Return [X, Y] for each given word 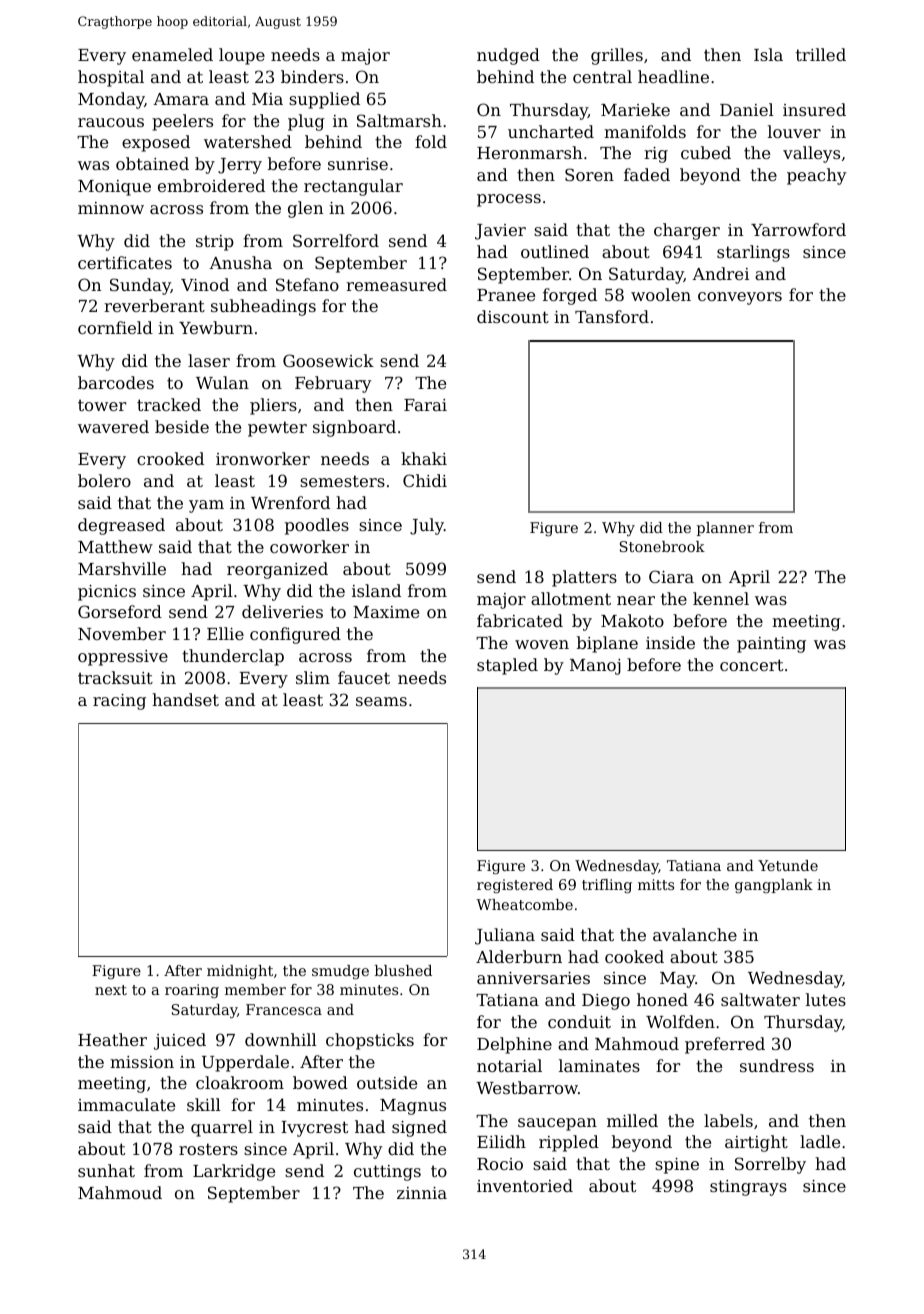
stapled [507, 666]
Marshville [122, 568]
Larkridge [234, 1172]
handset [185, 699]
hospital [111, 78]
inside [670, 642]
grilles [617, 56]
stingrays [748, 1188]
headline [673, 76]
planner [725, 529]
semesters [342, 481]
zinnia [422, 1193]
